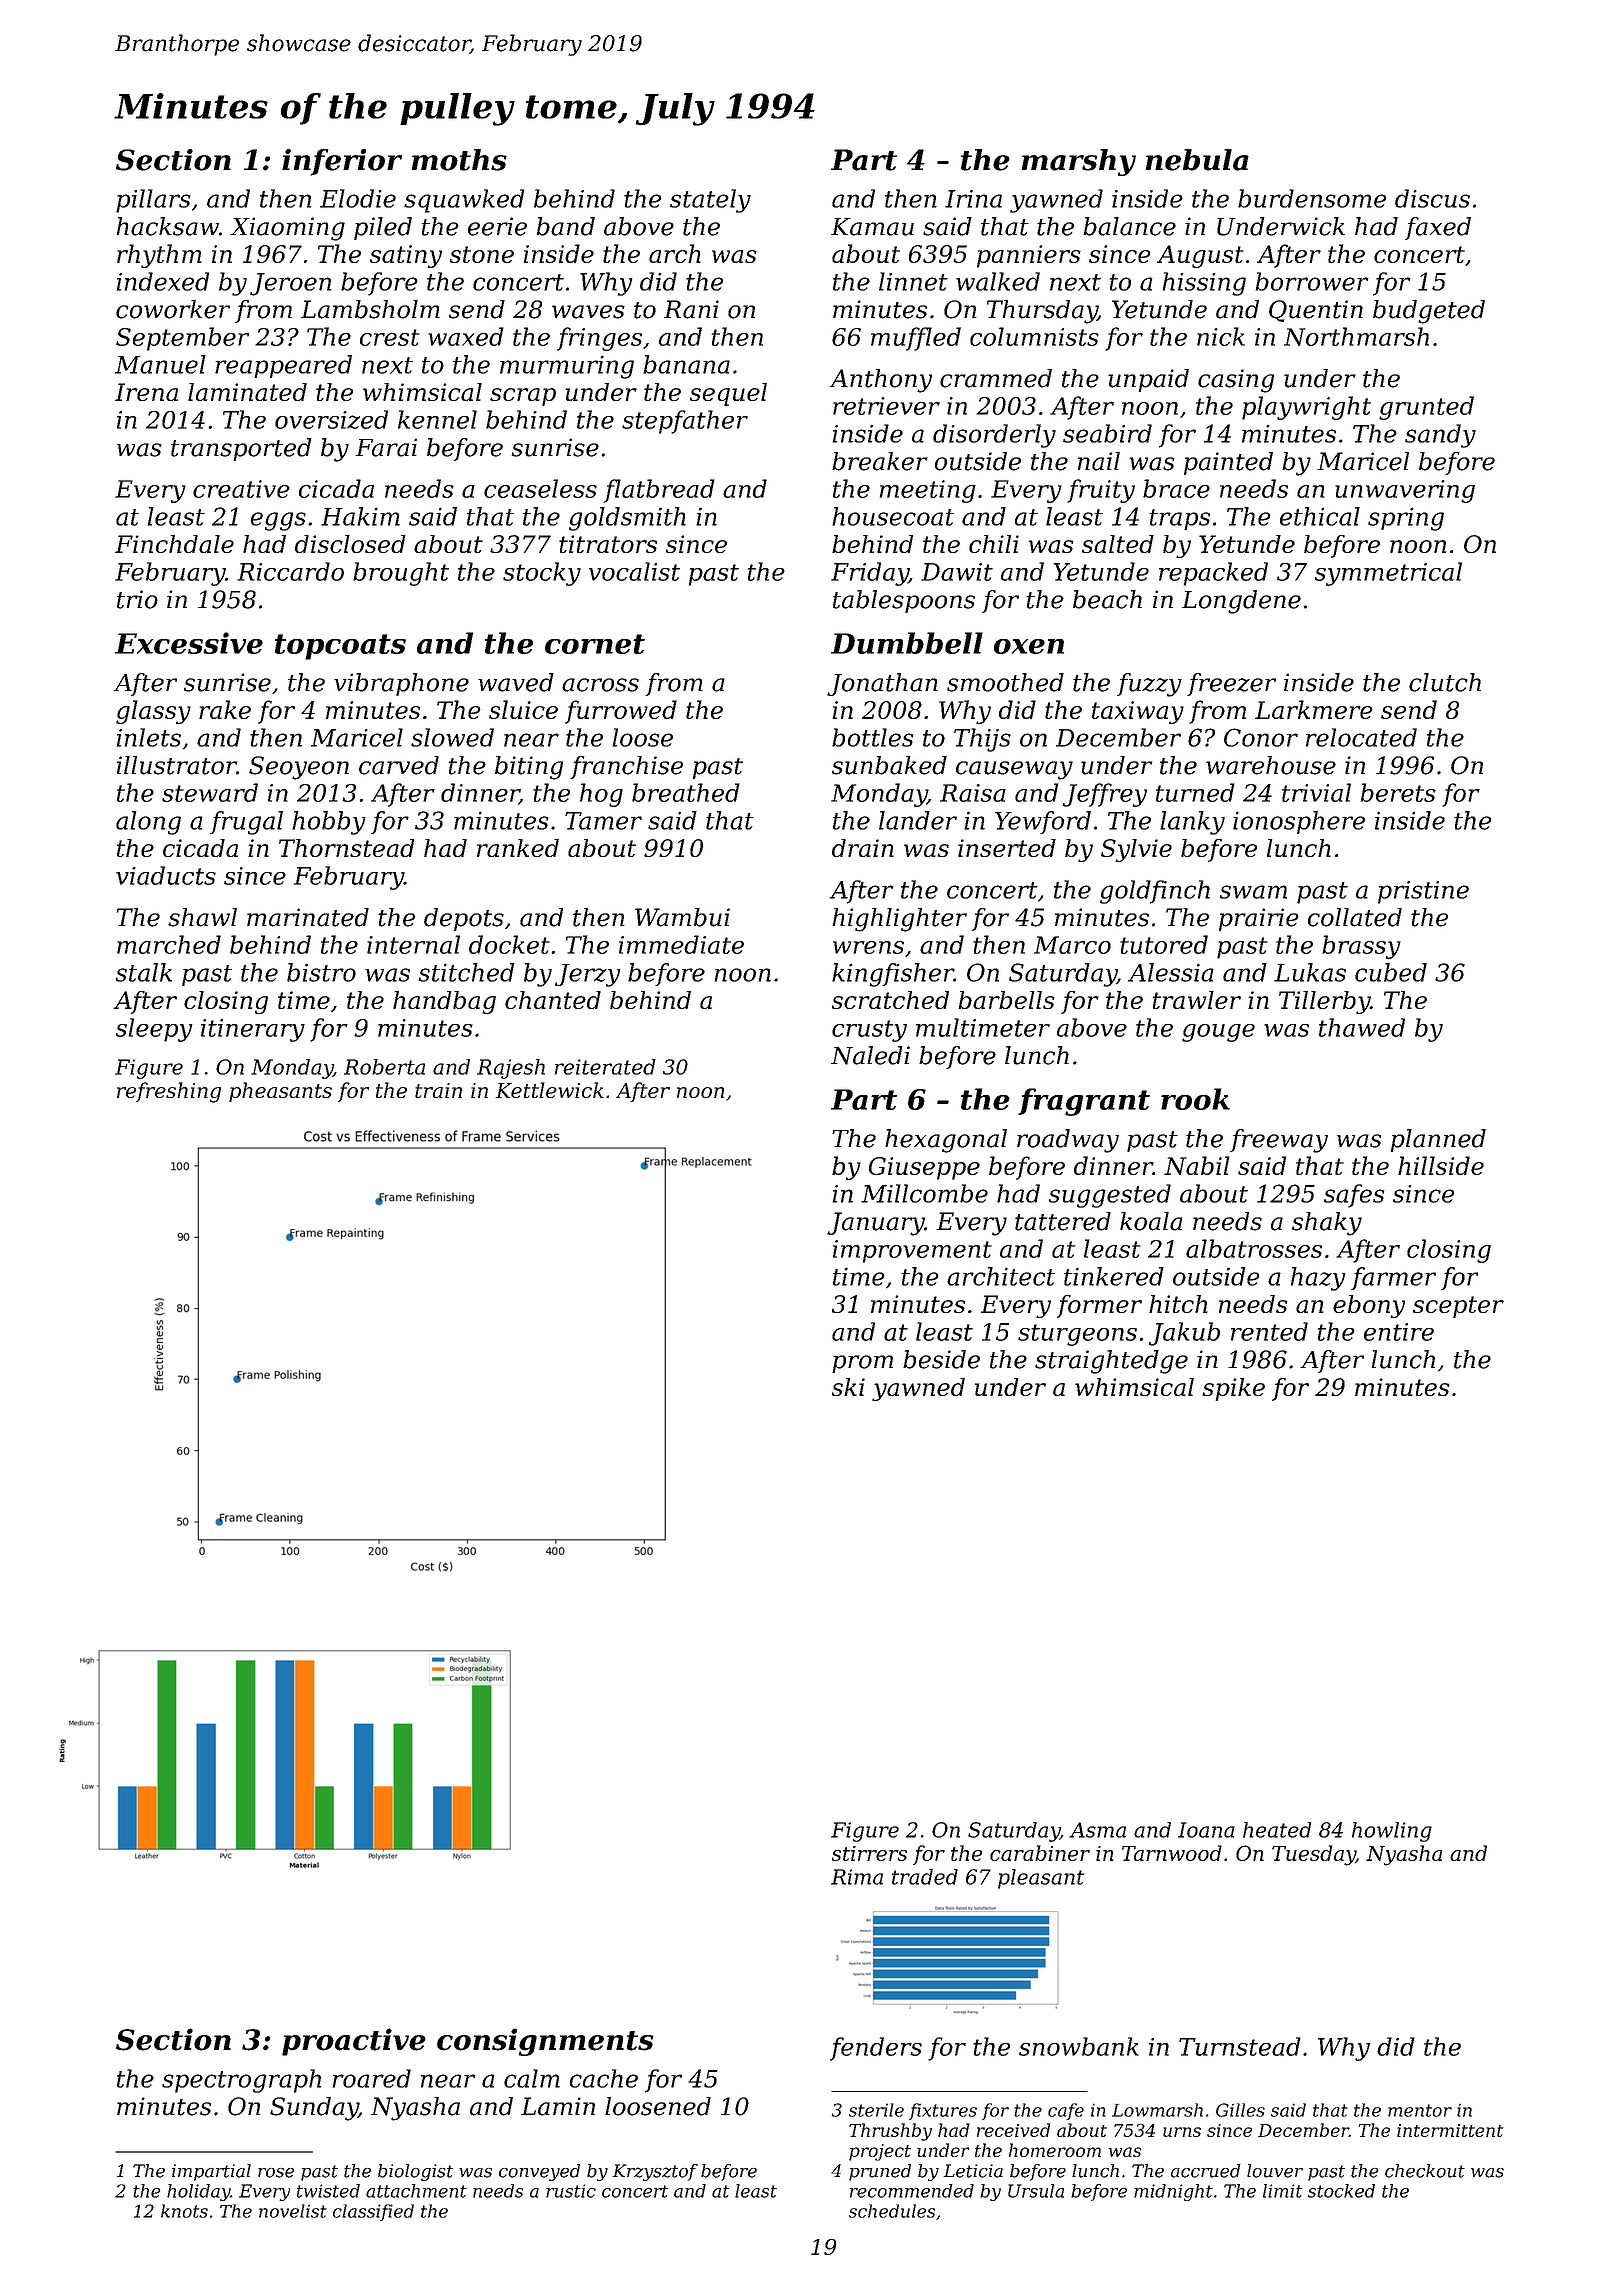  I want to click on pillars, so click(153, 201).
